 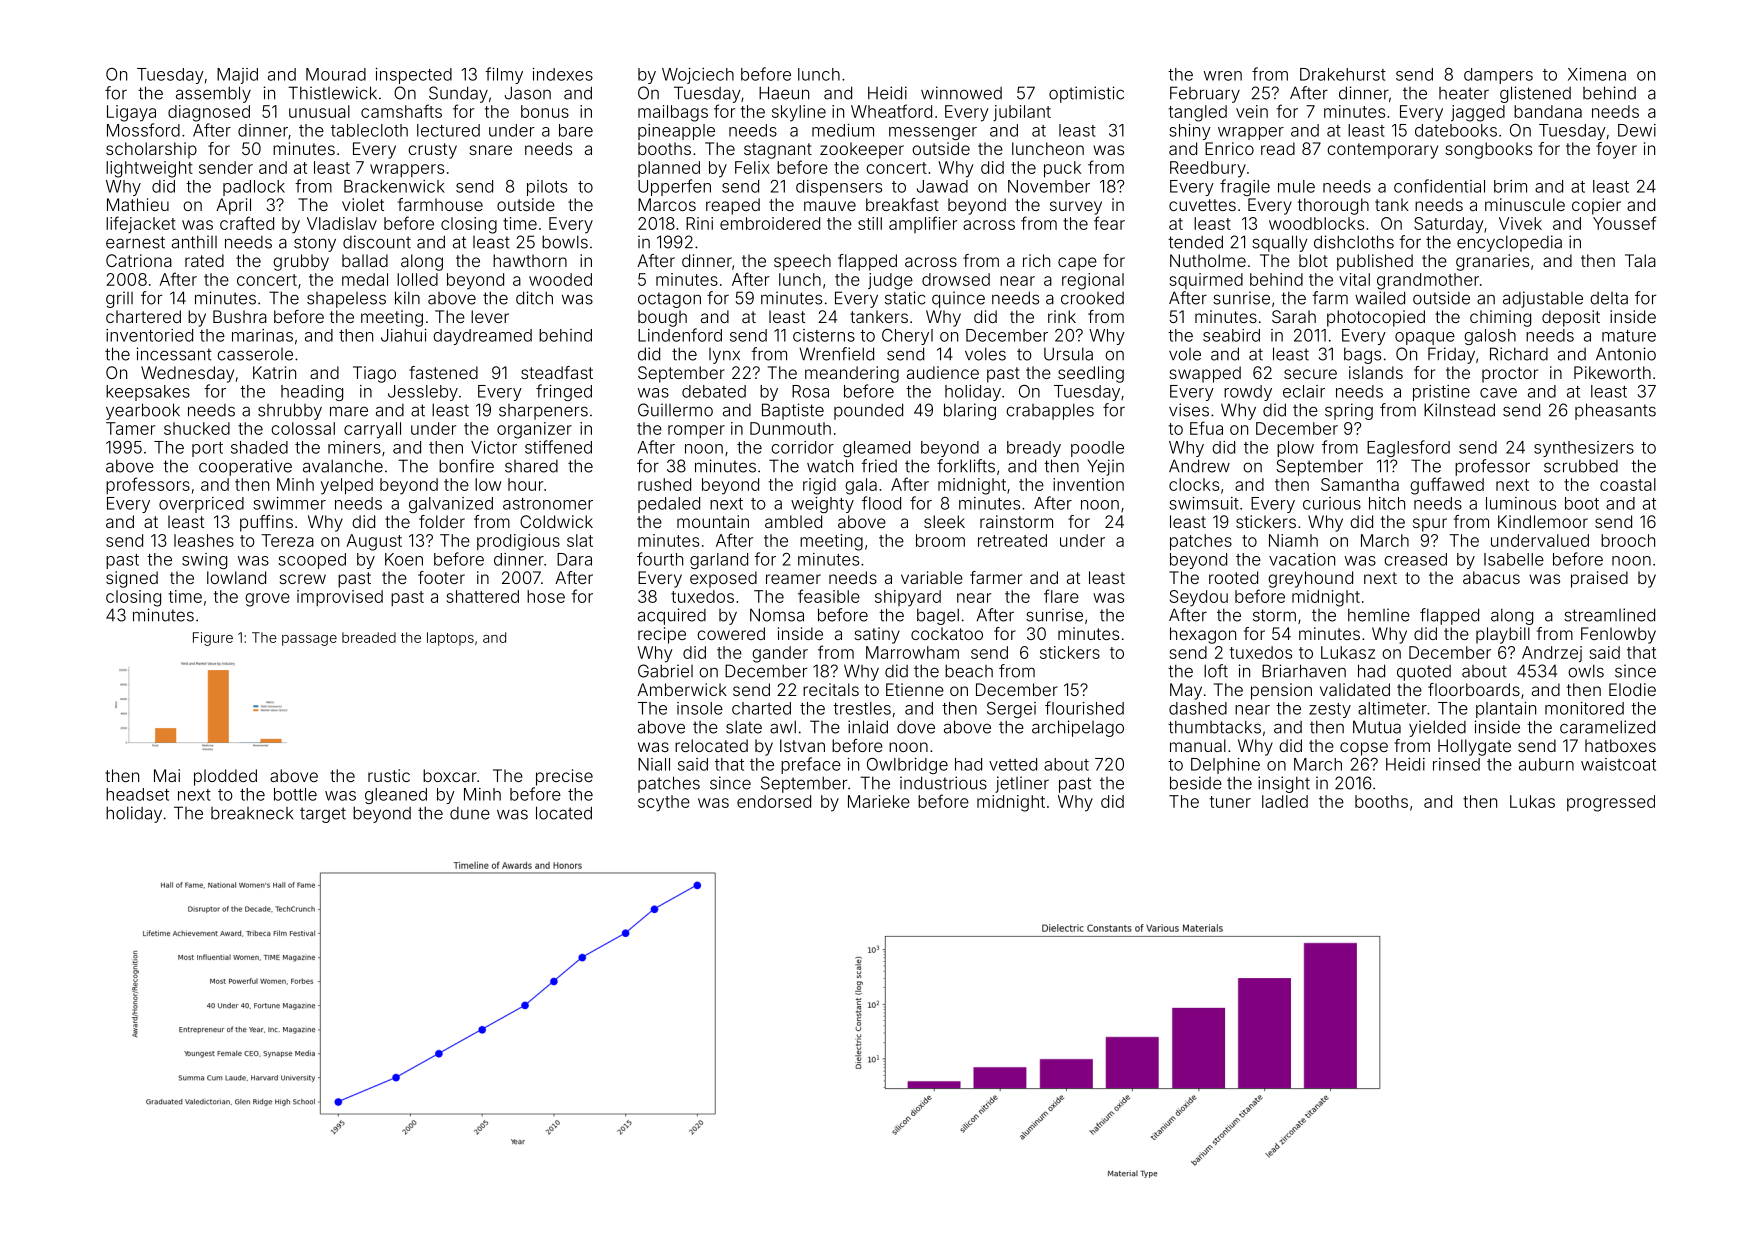 What do you see at coordinates (252, 813) in the screenshot?
I see `breakneck` at bounding box center [252, 813].
